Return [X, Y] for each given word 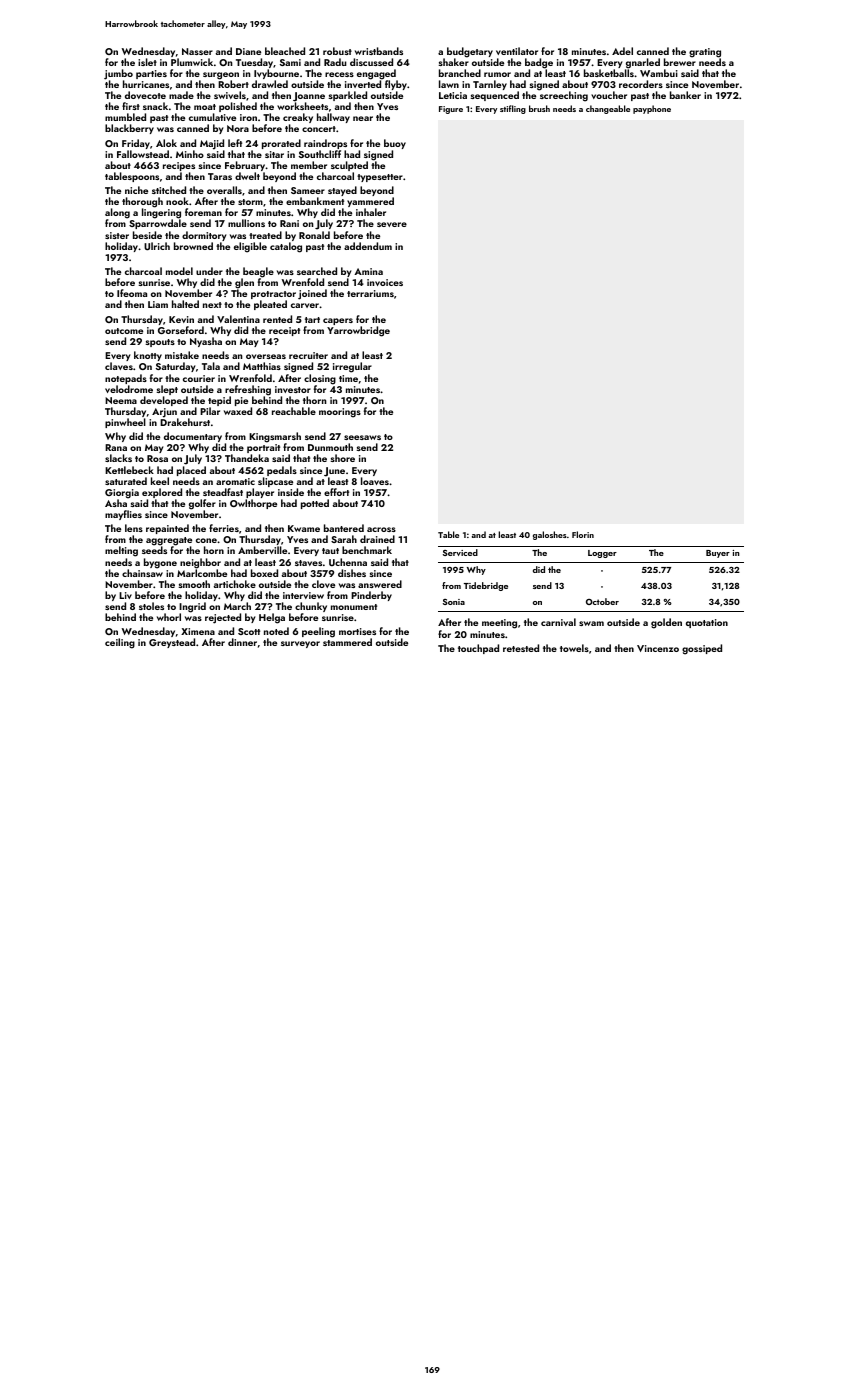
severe [392, 224]
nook [177, 201]
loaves [375, 481]
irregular [352, 367]
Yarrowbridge [358, 331]
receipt [284, 331]
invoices [385, 282]
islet [147, 62]
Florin [583, 534]
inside [291, 492]
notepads [126, 379]
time [348, 378]
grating [705, 53]
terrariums [370, 293]
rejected [223, 618]
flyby [396, 85]
